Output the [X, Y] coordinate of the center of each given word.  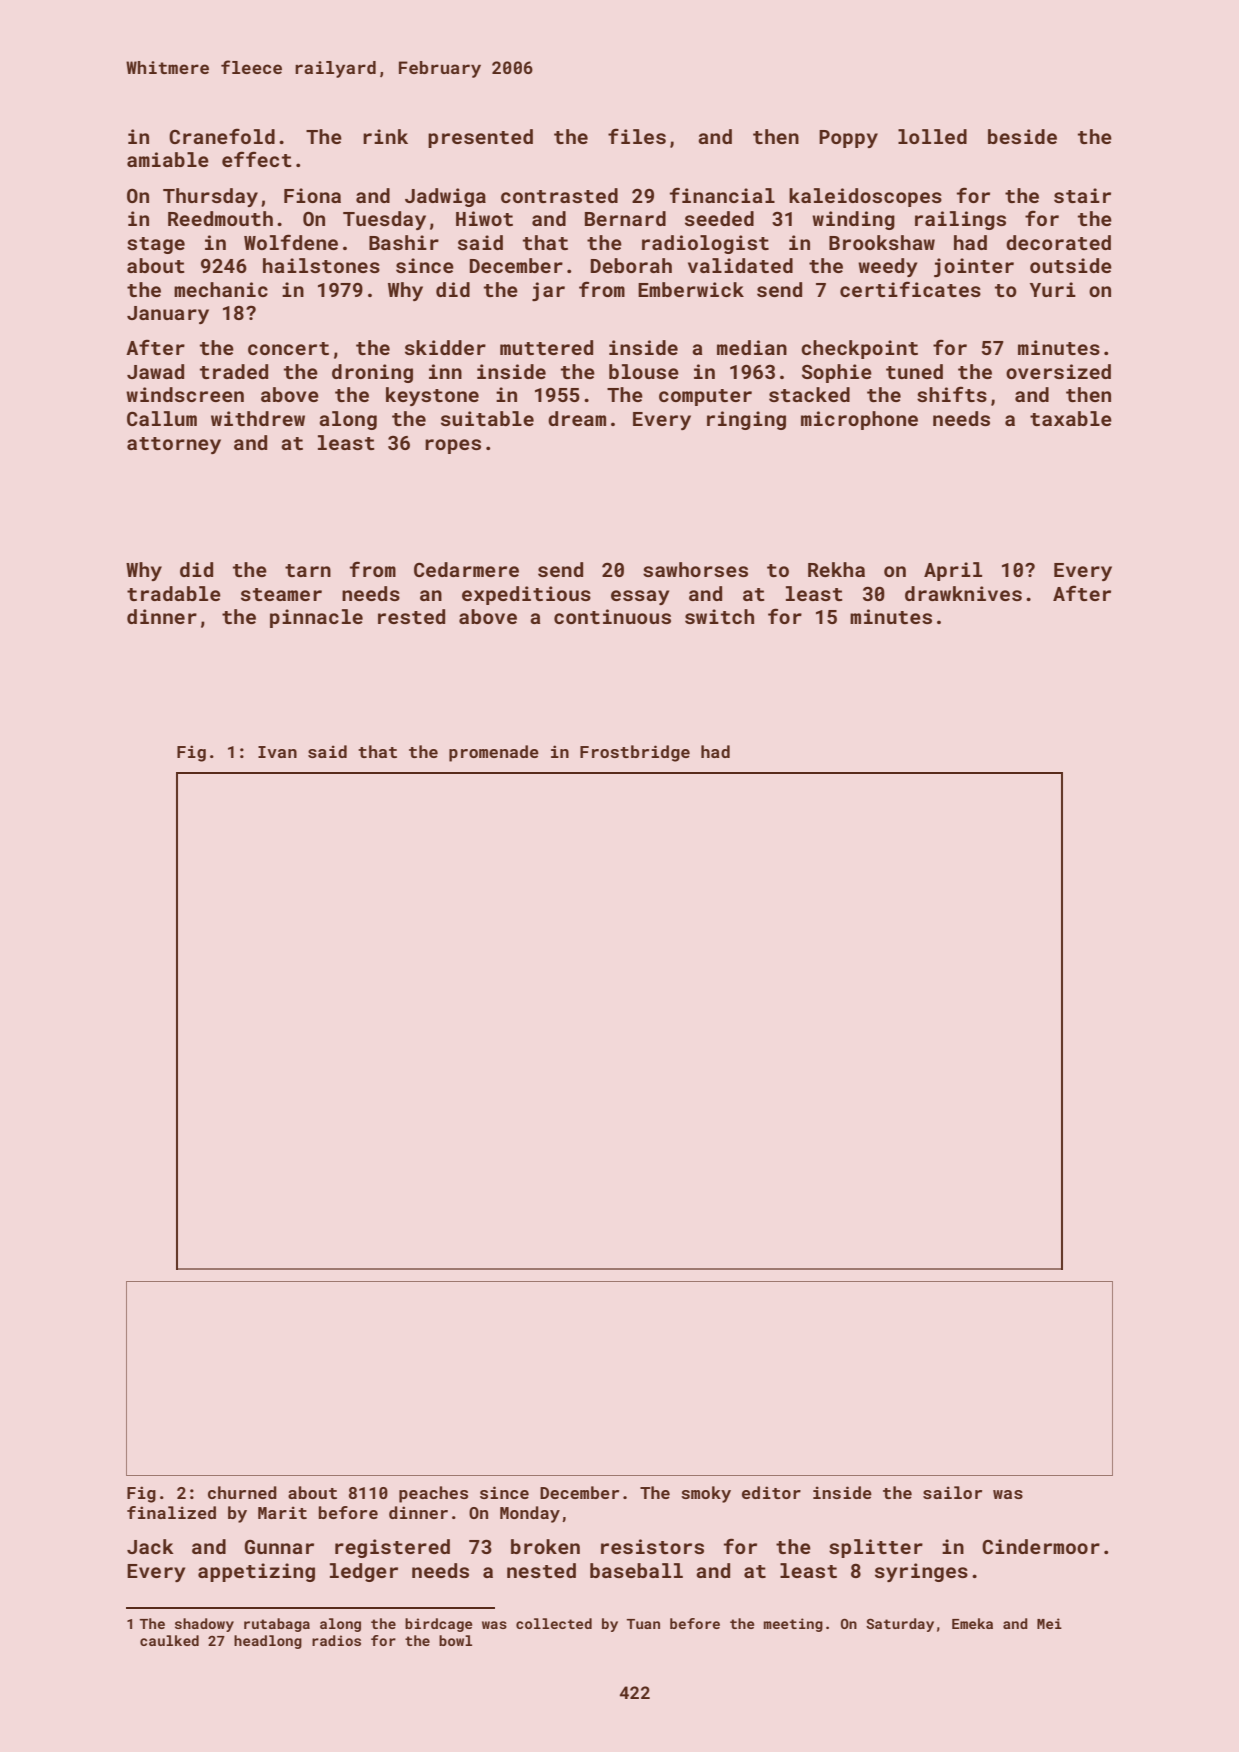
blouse [644, 371]
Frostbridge [635, 753]
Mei [1049, 1623]
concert [288, 348]
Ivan [277, 752]
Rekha [836, 569]
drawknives [963, 593]
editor [771, 1492]
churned [242, 1492]
